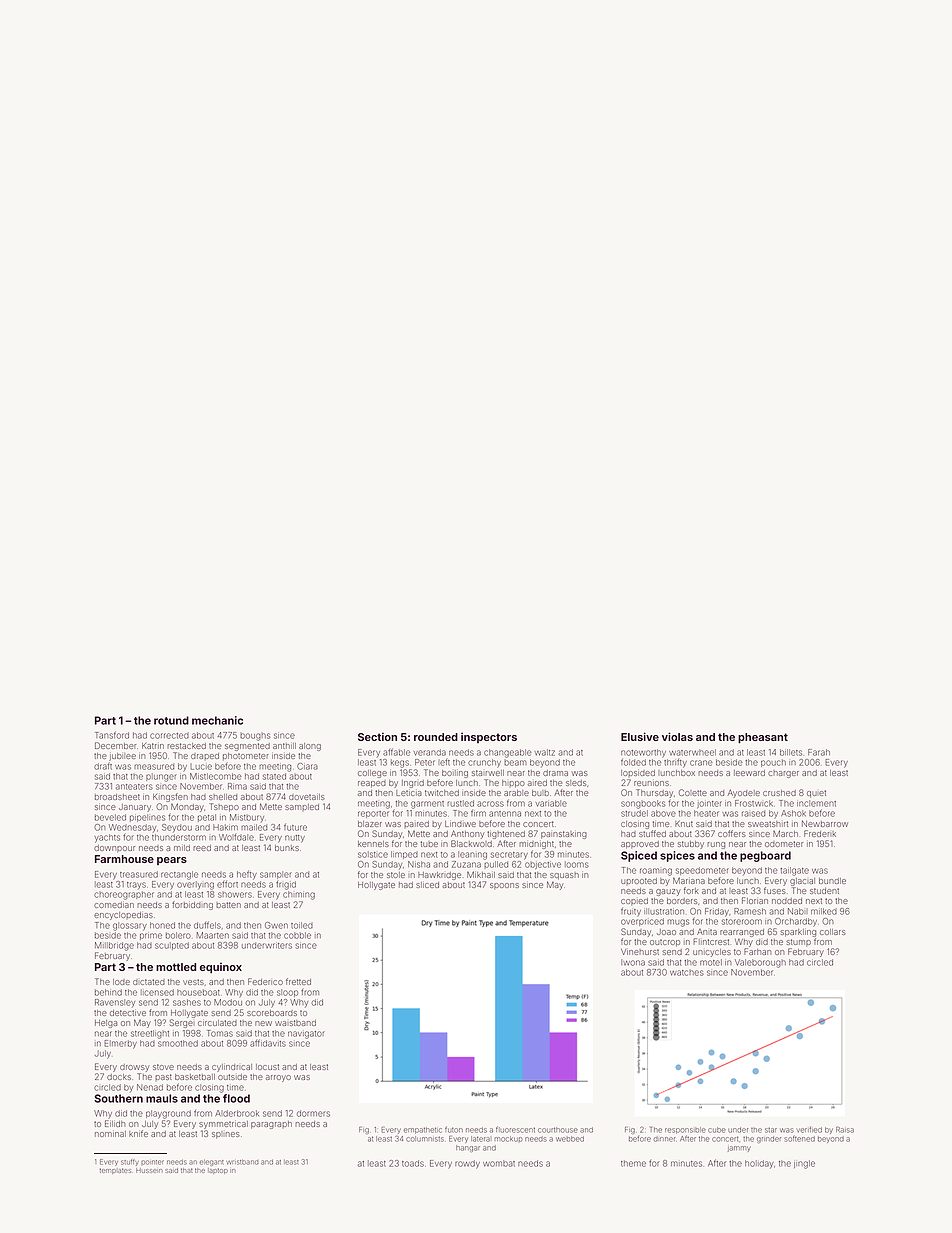 The image size is (952, 1233). What do you see at coordinates (306, 1035) in the image?
I see `navigator` at bounding box center [306, 1035].
